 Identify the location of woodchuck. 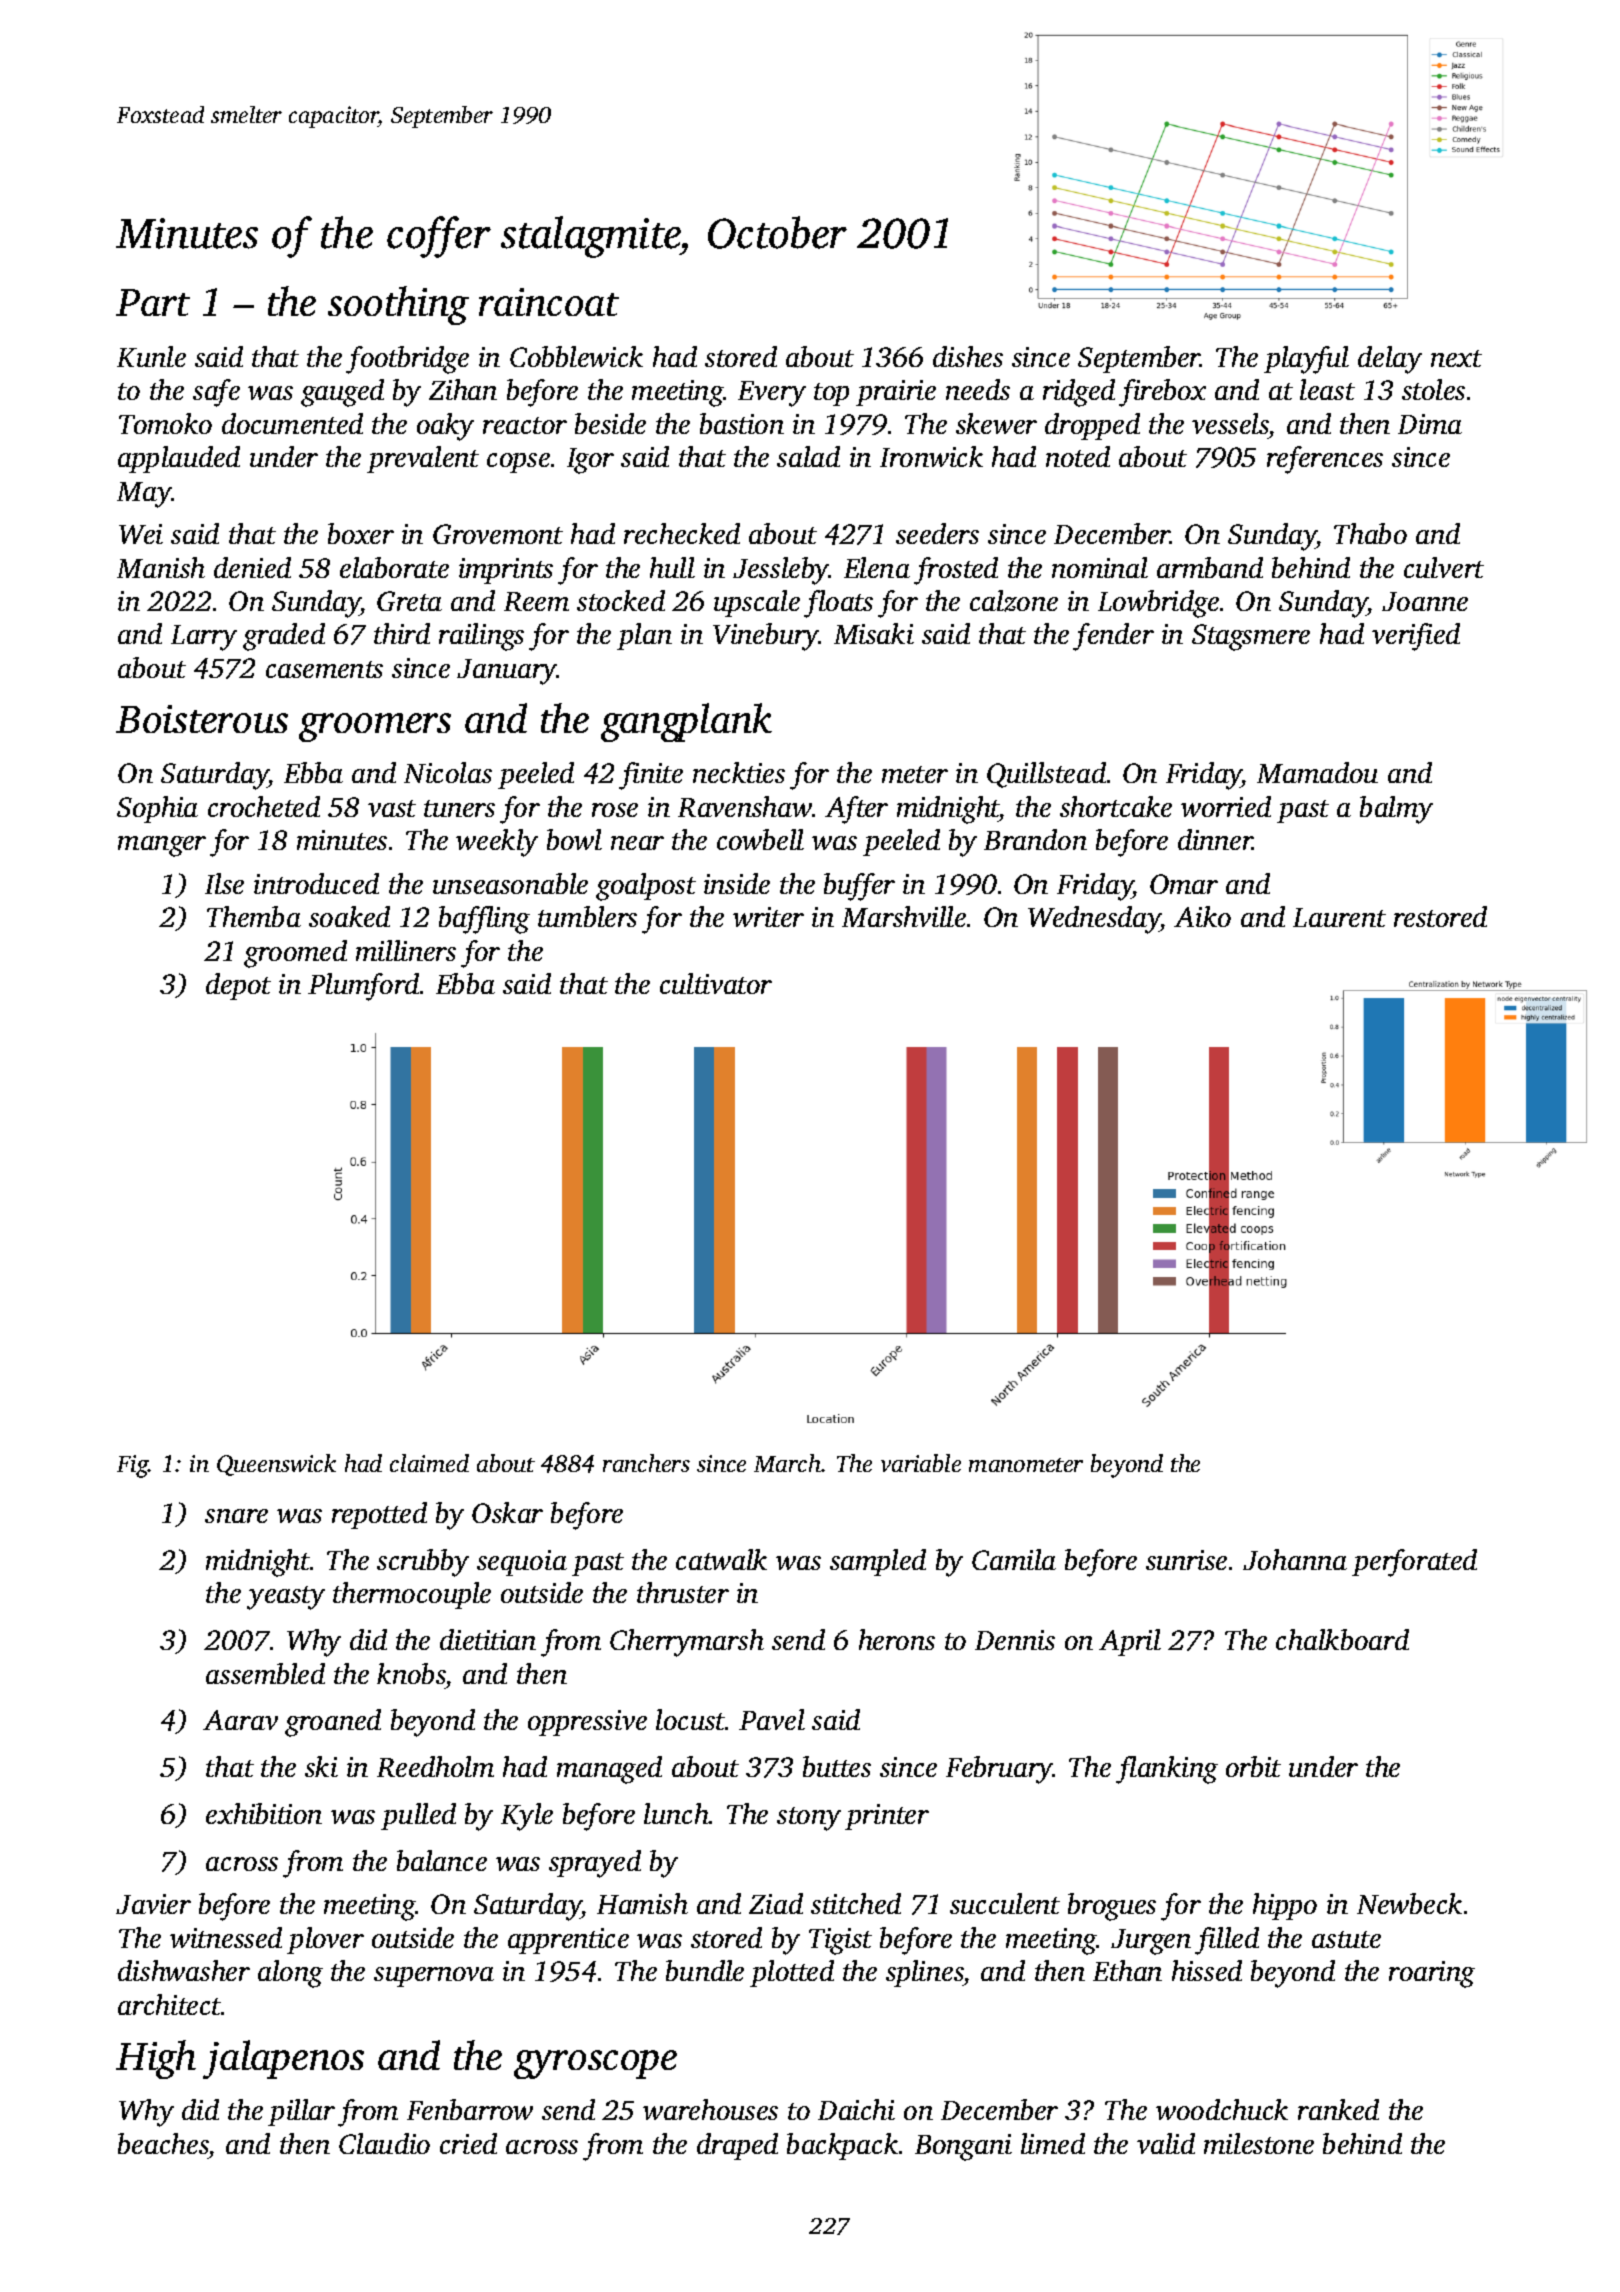
(1222, 2109).
